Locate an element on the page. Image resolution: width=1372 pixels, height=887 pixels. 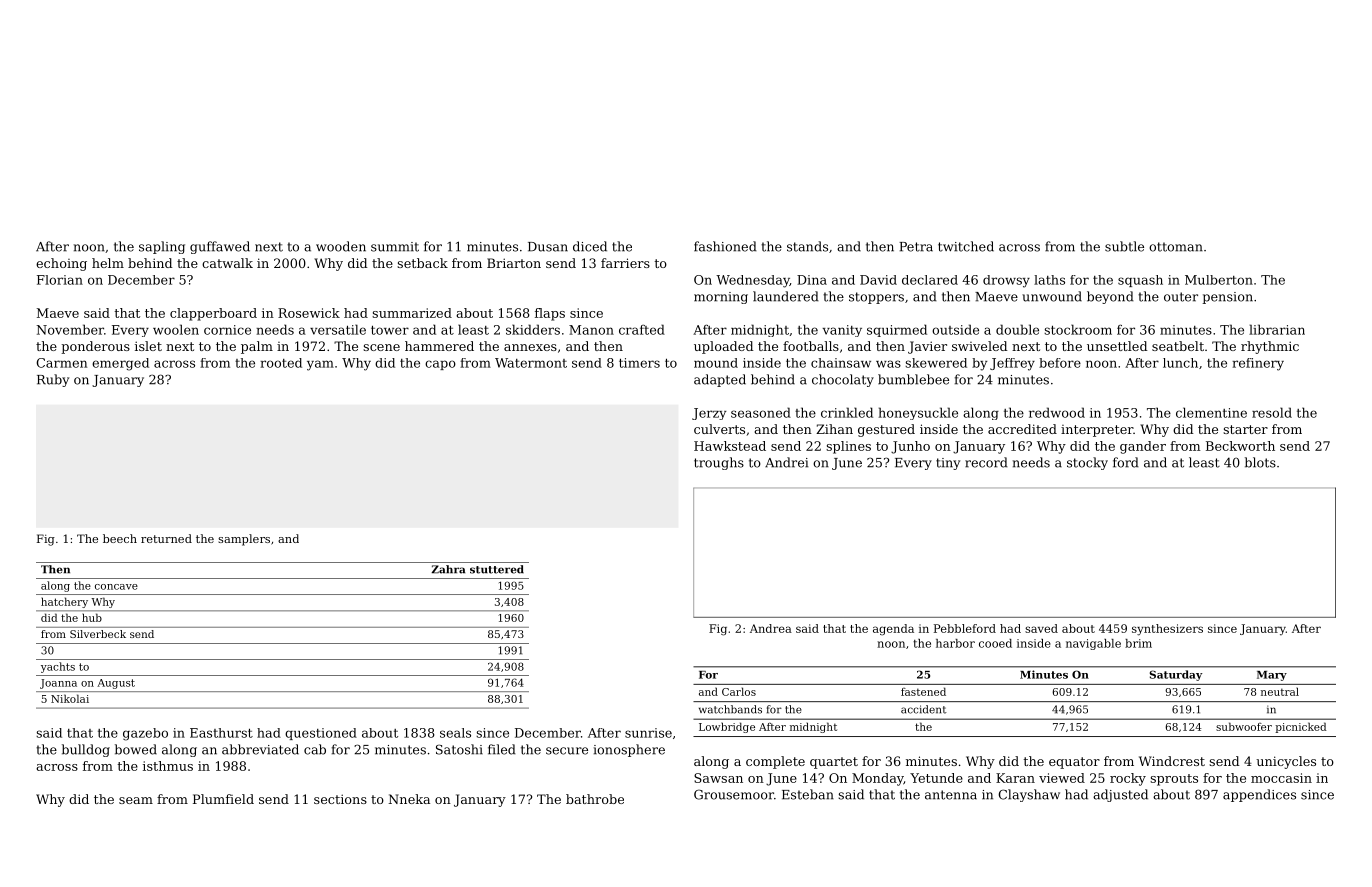
bathrobe is located at coordinates (595, 799).
